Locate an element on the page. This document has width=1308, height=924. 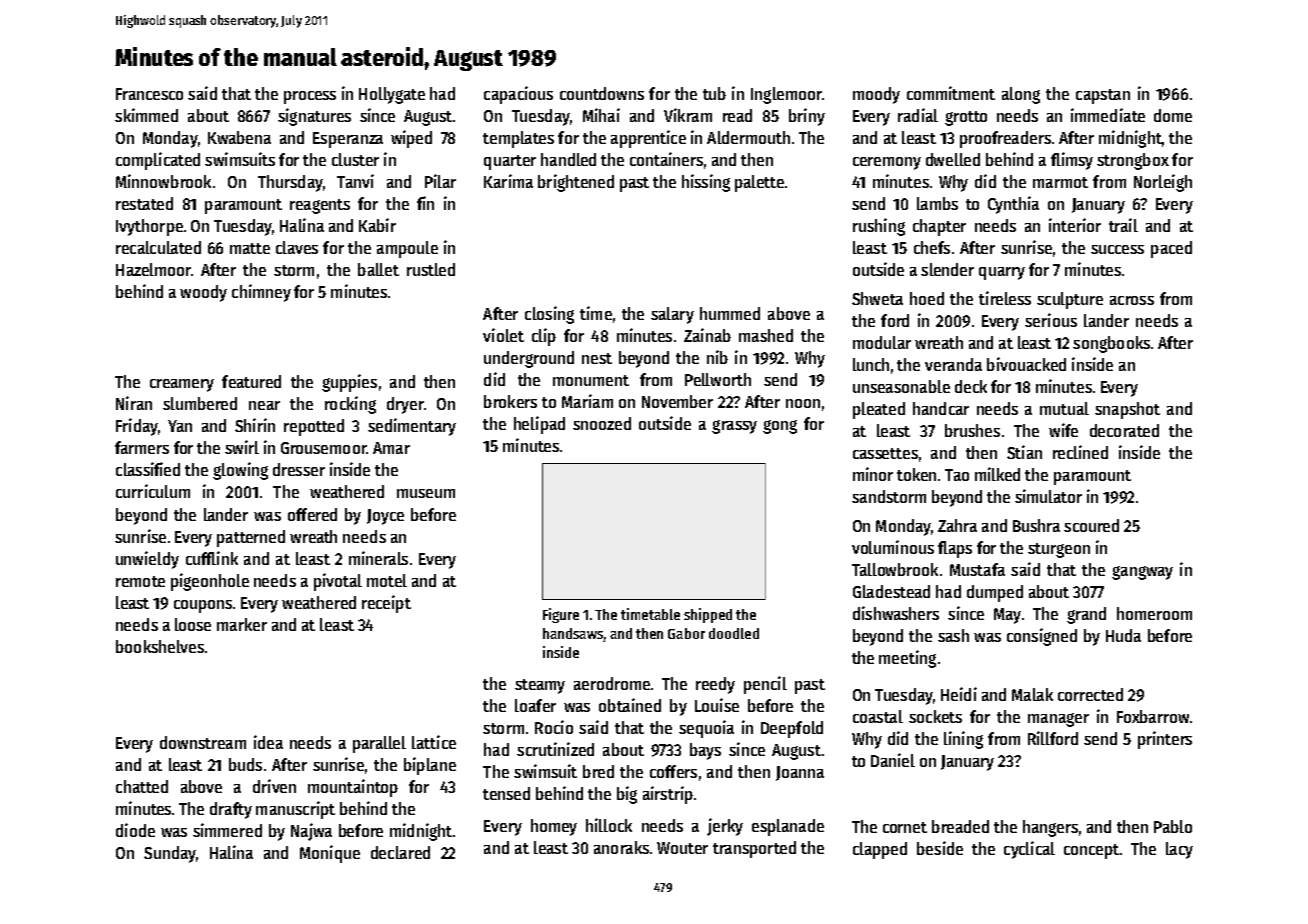
process is located at coordinates (310, 97).
